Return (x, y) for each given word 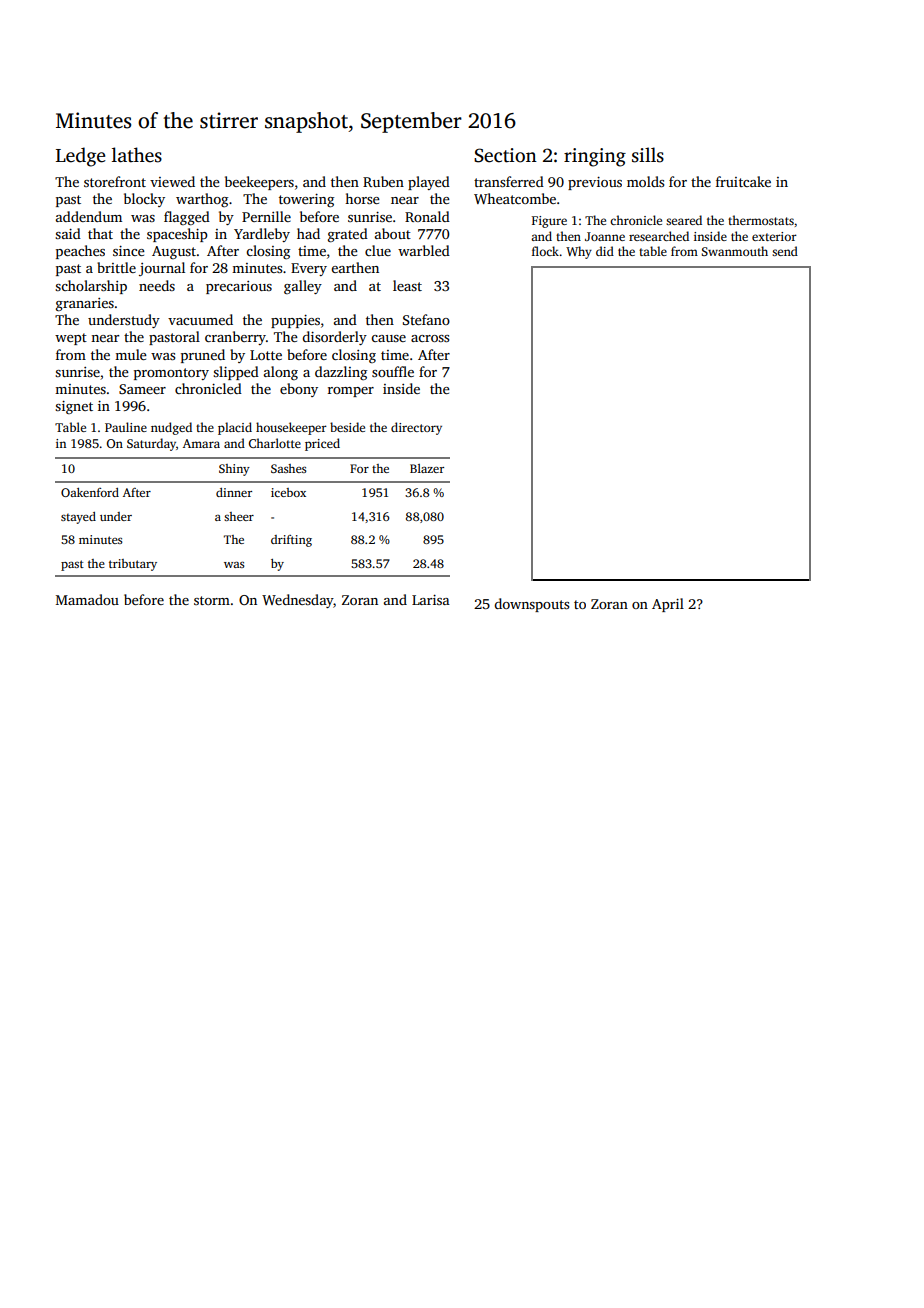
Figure (549, 222)
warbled (424, 250)
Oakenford (90, 492)
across (430, 338)
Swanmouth (734, 251)
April (668, 605)
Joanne (605, 236)
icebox (288, 492)
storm (212, 600)
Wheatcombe (515, 198)
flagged (187, 218)
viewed (172, 181)
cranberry (235, 338)
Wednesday (297, 601)
